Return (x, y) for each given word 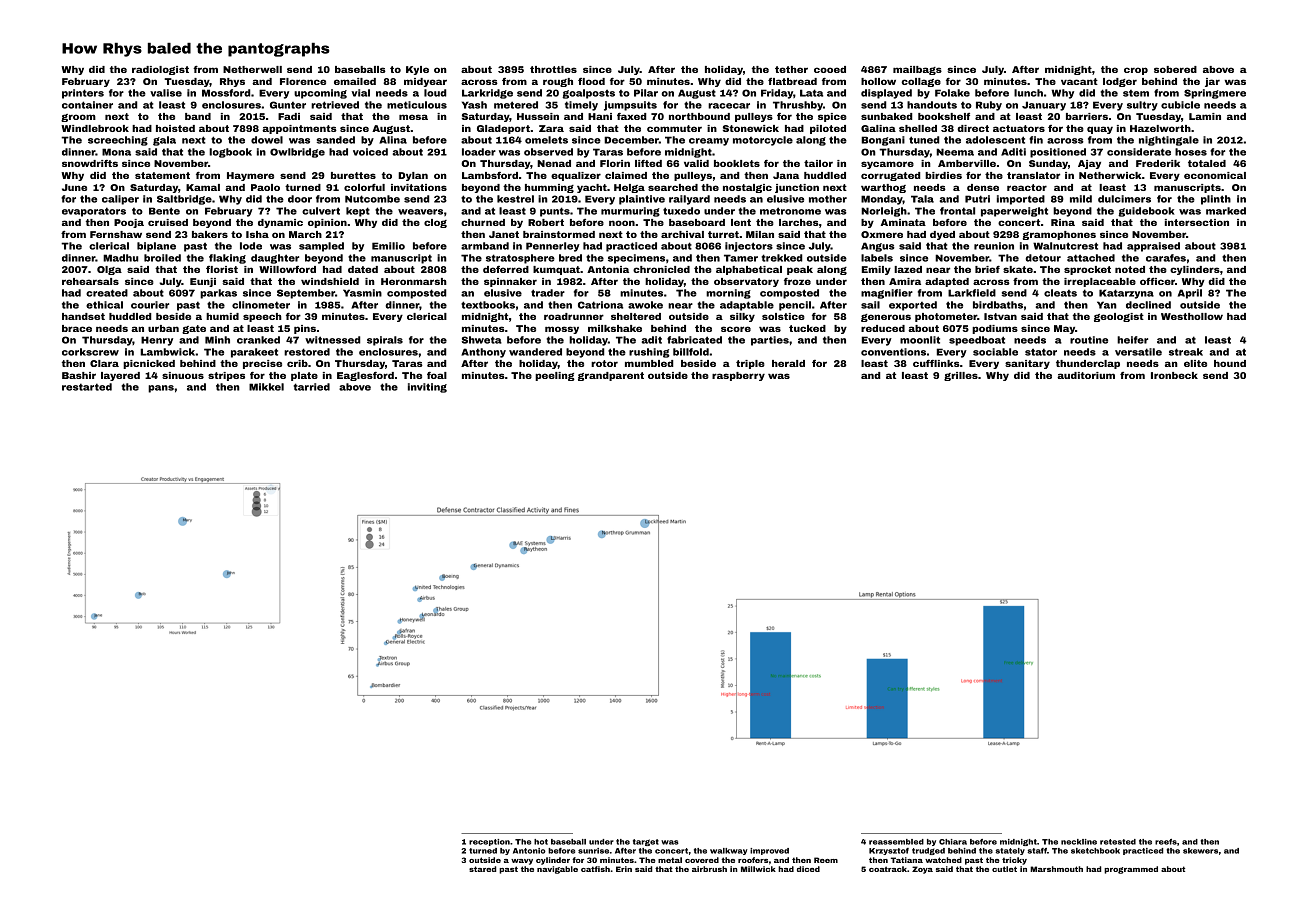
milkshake (615, 328)
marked (1226, 211)
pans (161, 389)
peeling (555, 376)
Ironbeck (1174, 375)
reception (489, 842)
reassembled (896, 842)
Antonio (529, 851)
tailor (818, 163)
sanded (336, 140)
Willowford (287, 269)
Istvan (1000, 316)
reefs (1166, 842)
